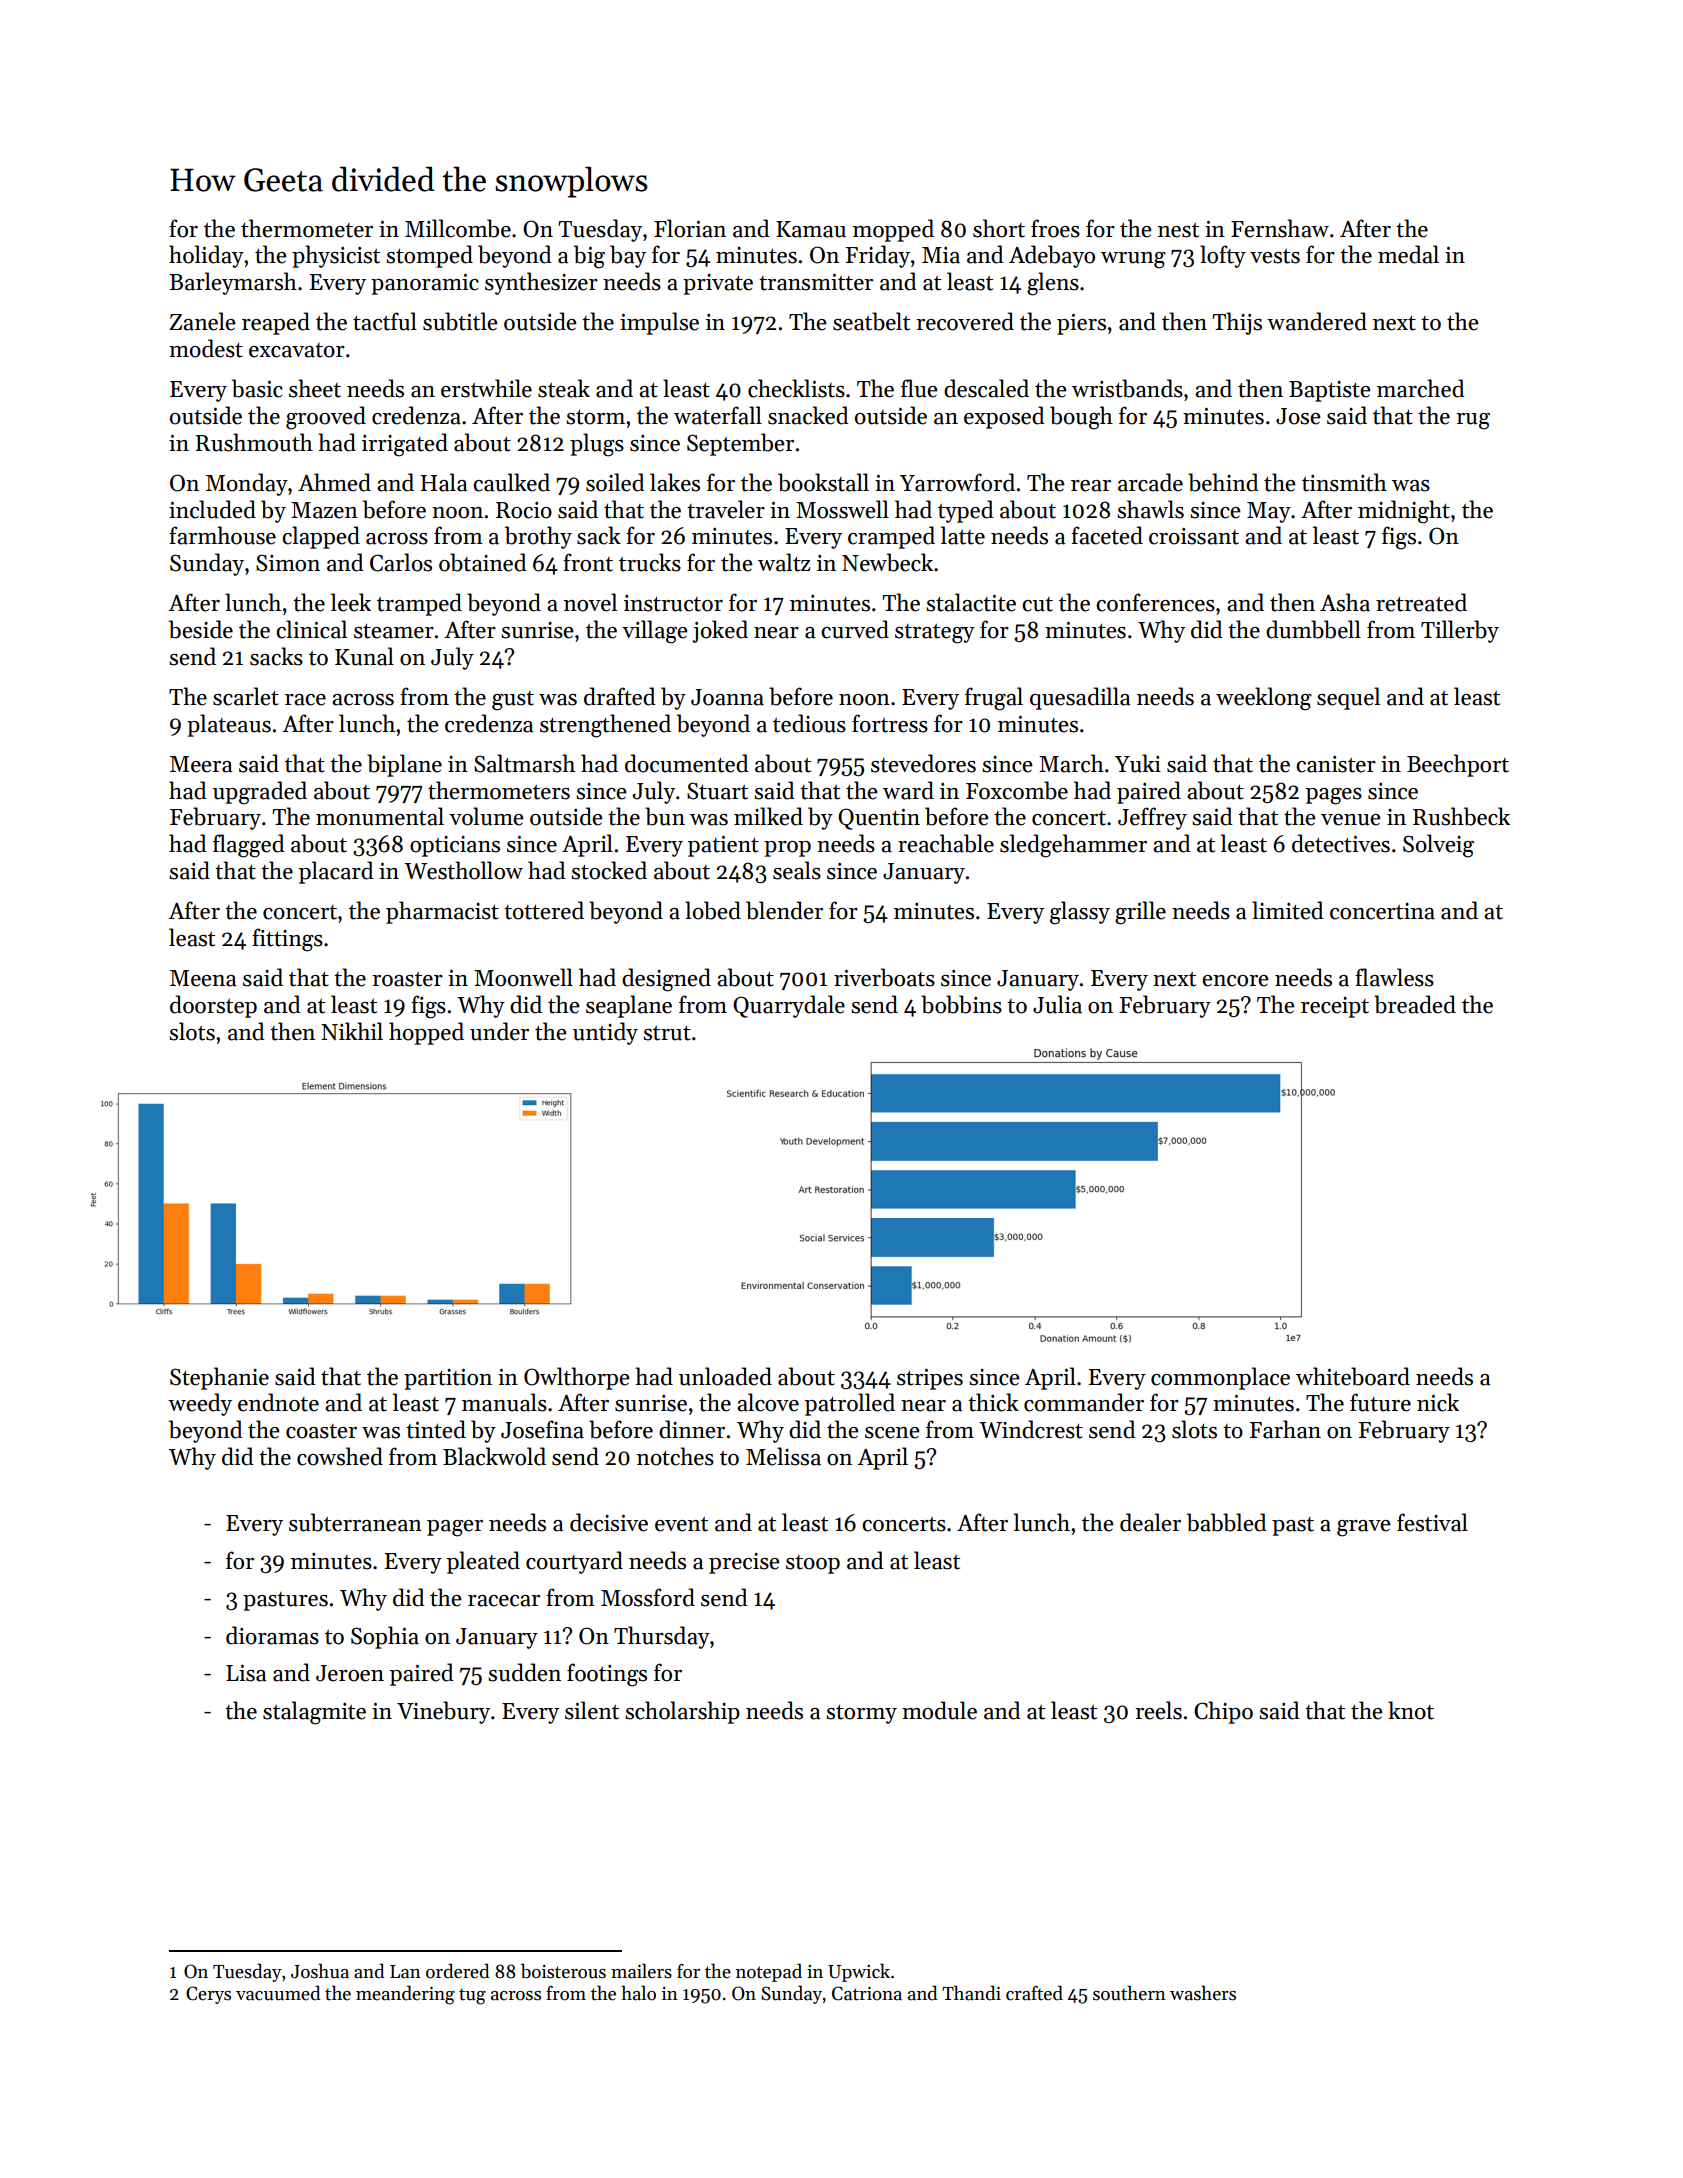 The height and width of the image is (2178, 1683). Describe the element at coordinates (458, 228) in the image. I see `Millcombe` at that location.
